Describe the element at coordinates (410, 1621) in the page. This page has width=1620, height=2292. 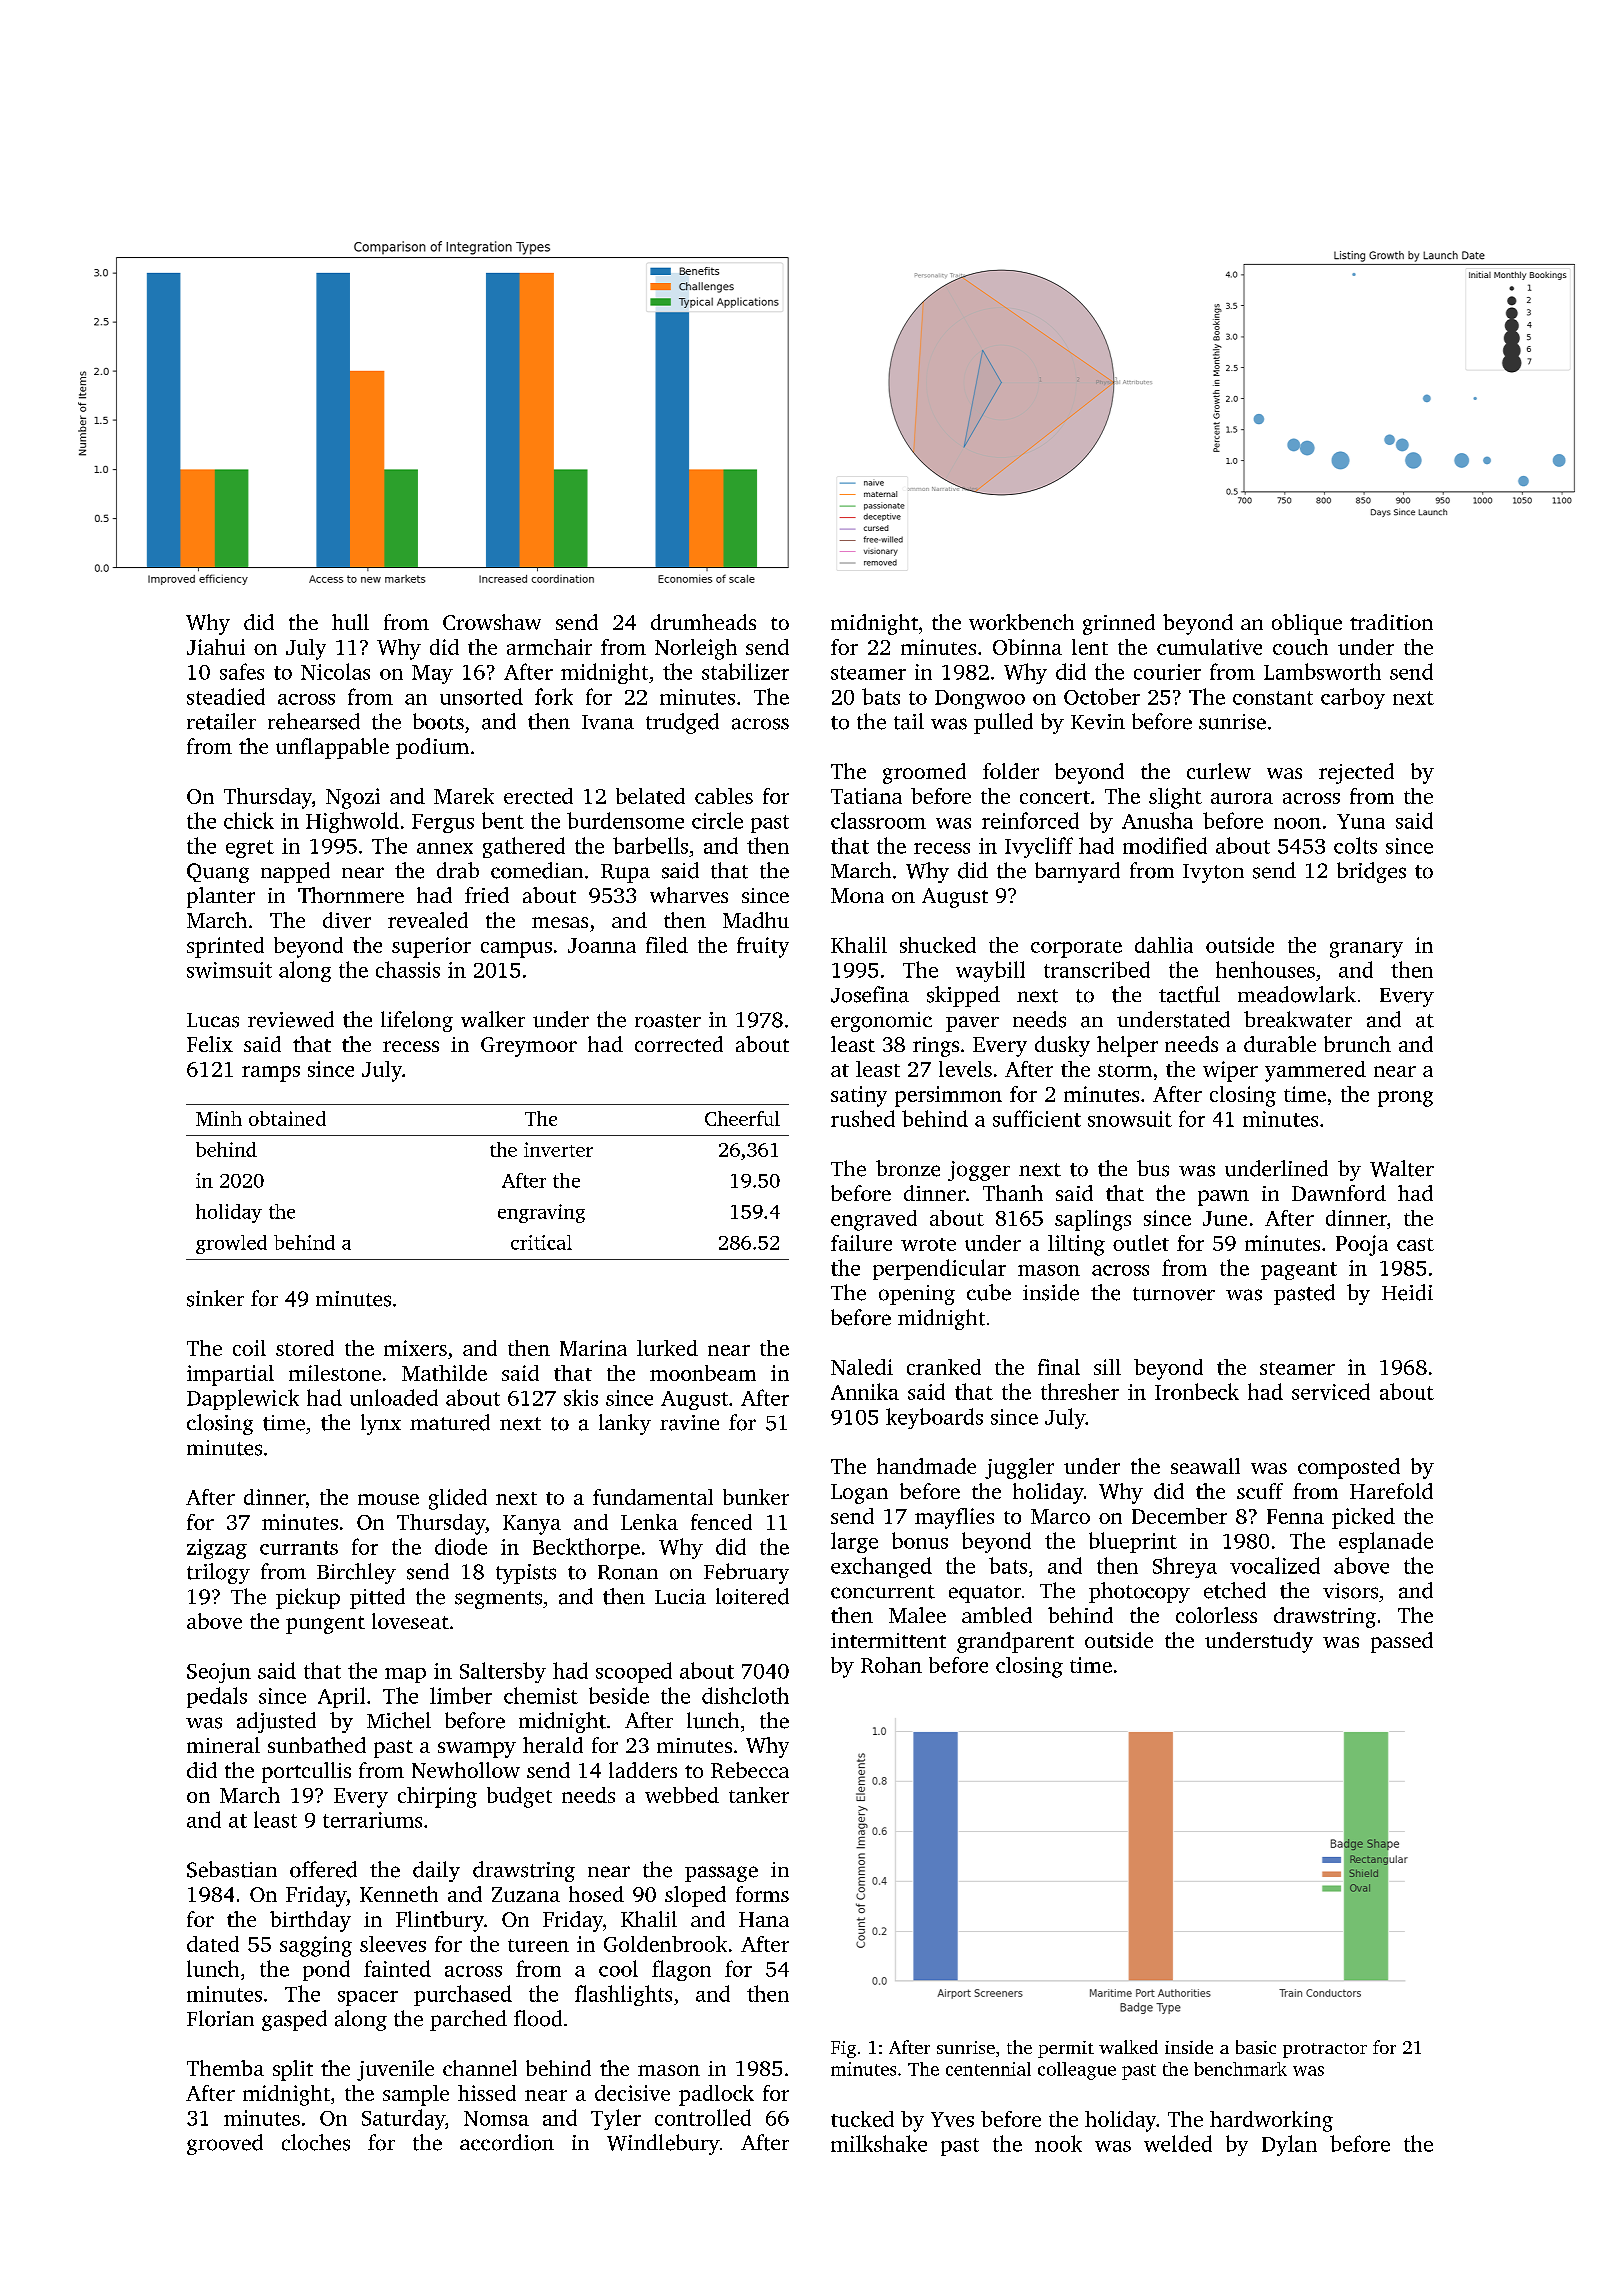
I see `loveseat` at that location.
